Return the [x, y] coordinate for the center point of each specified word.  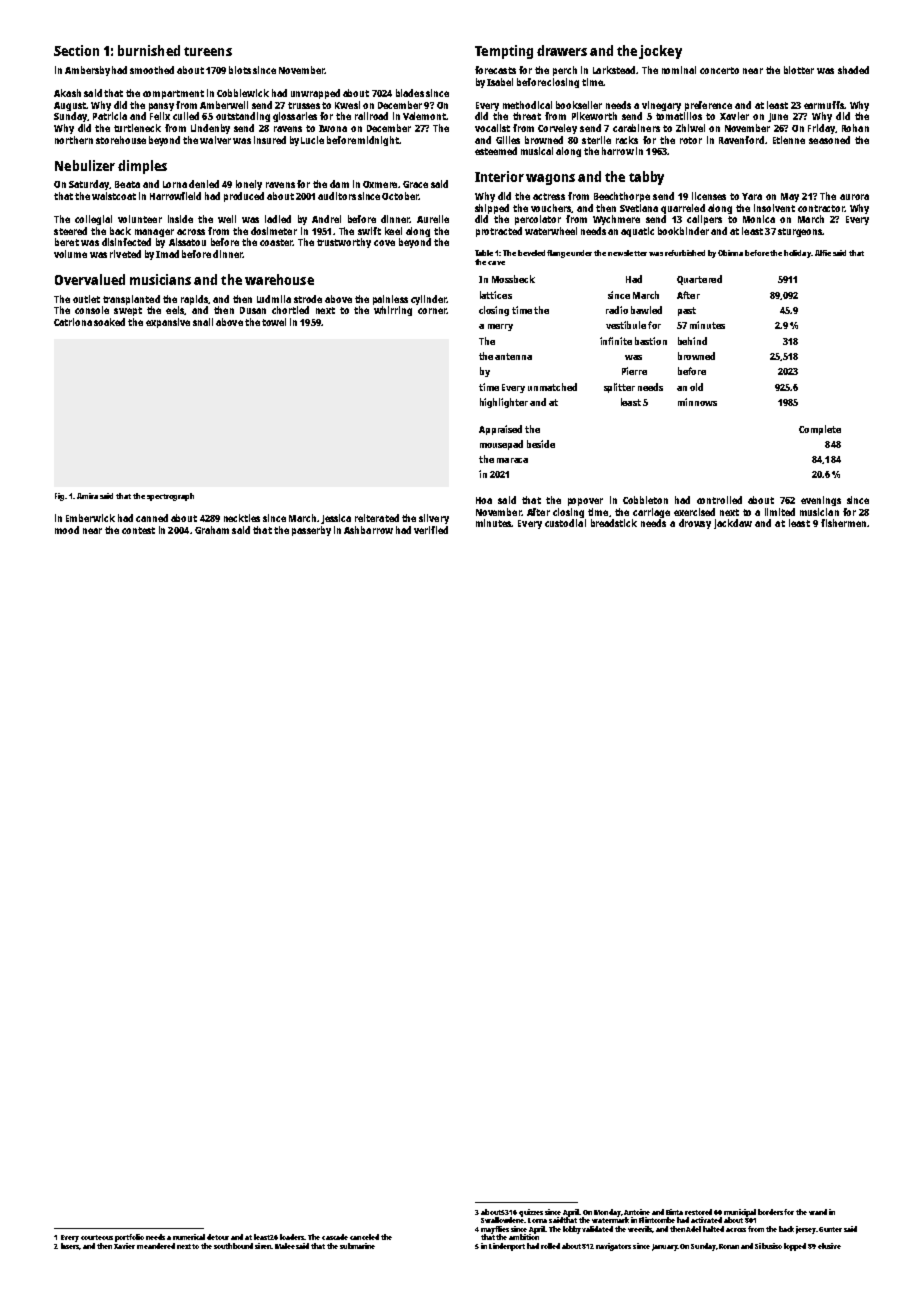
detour [218, 1237]
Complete [820, 430]
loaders [292, 1237]
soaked [109, 322]
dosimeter [274, 231]
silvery [434, 519]
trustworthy [344, 243]
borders [770, 1212]
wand [818, 1212]
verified [431, 530]
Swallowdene [503, 1220]
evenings [821, 501]
